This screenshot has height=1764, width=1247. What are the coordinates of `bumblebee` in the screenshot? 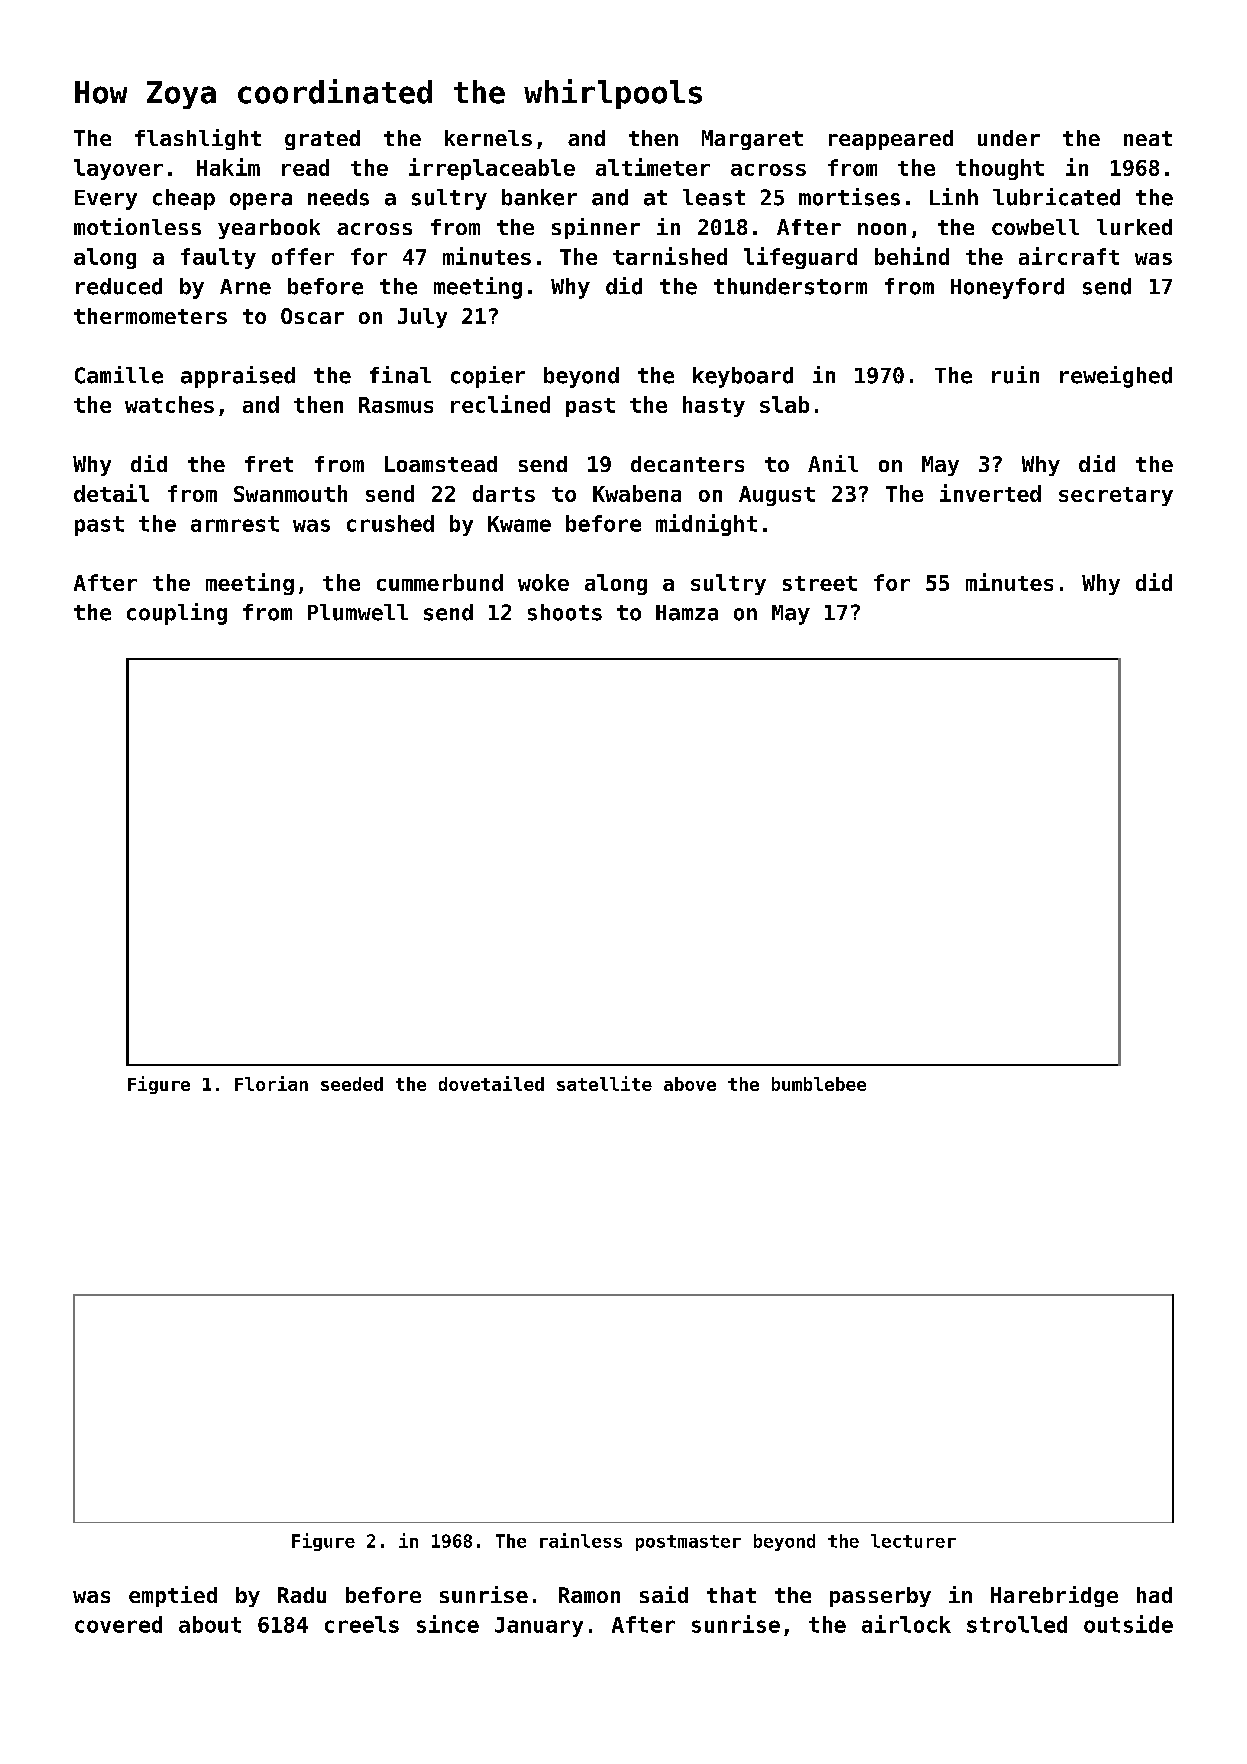 It's located at (819, 1084).
